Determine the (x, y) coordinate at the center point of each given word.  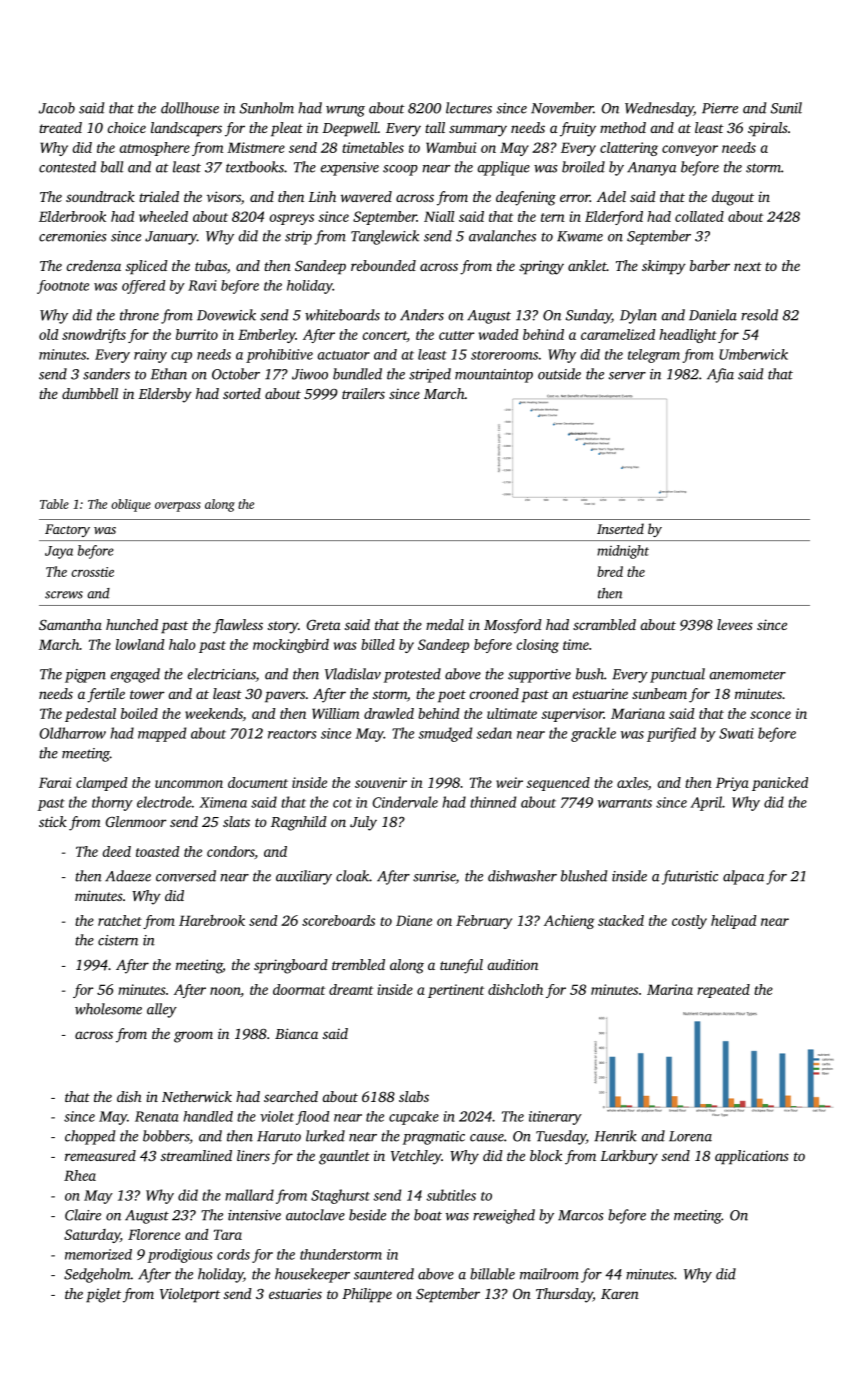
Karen (620, 1294)
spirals (768, 129)
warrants (625, 803)
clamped (101, 784)
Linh (322, 196)
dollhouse (190, 108)
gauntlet (344, 1157)
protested (412, 675)
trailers (363, 393)
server (627, 376)
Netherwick (197, 1096)
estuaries (295, 1294)
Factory (67, 530)
